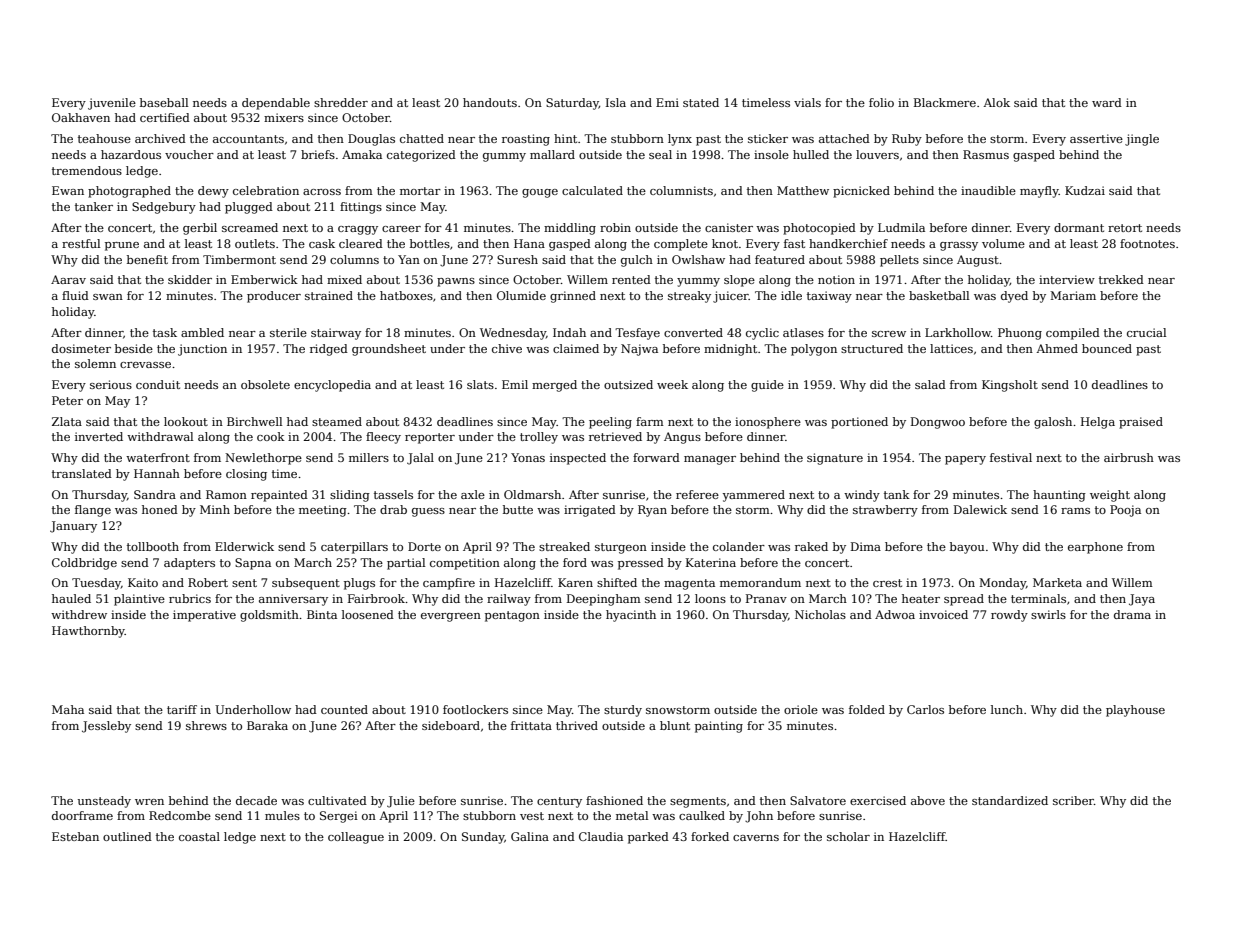  Describe the element at coordinates (945, 102) in the page. I see `Blackmere` at that location.
